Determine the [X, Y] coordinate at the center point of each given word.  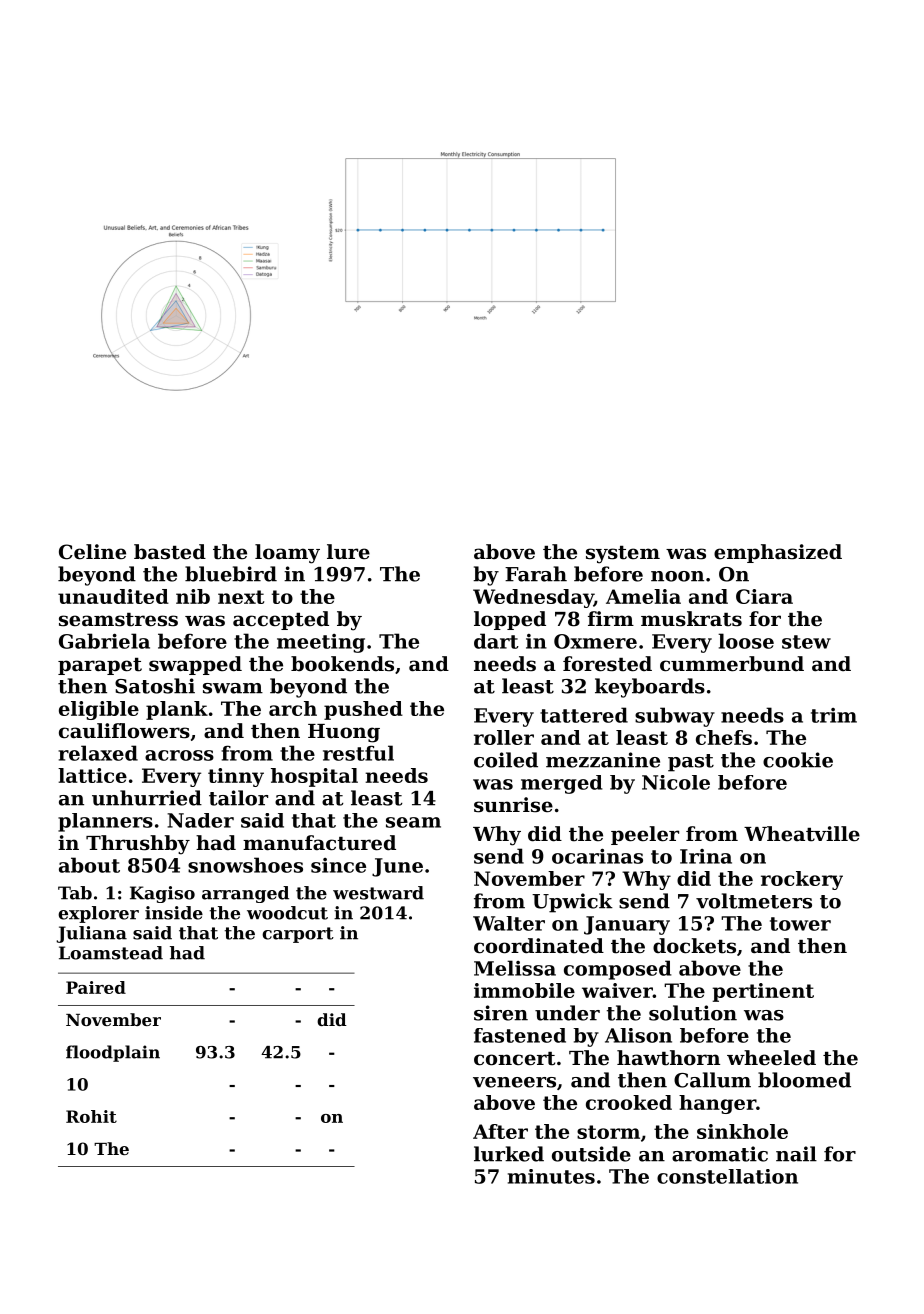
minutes [551, 1176]
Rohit [91, 1116]
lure [348, 551]
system [623, 555]
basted [170, 552]
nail [796, 1154]
